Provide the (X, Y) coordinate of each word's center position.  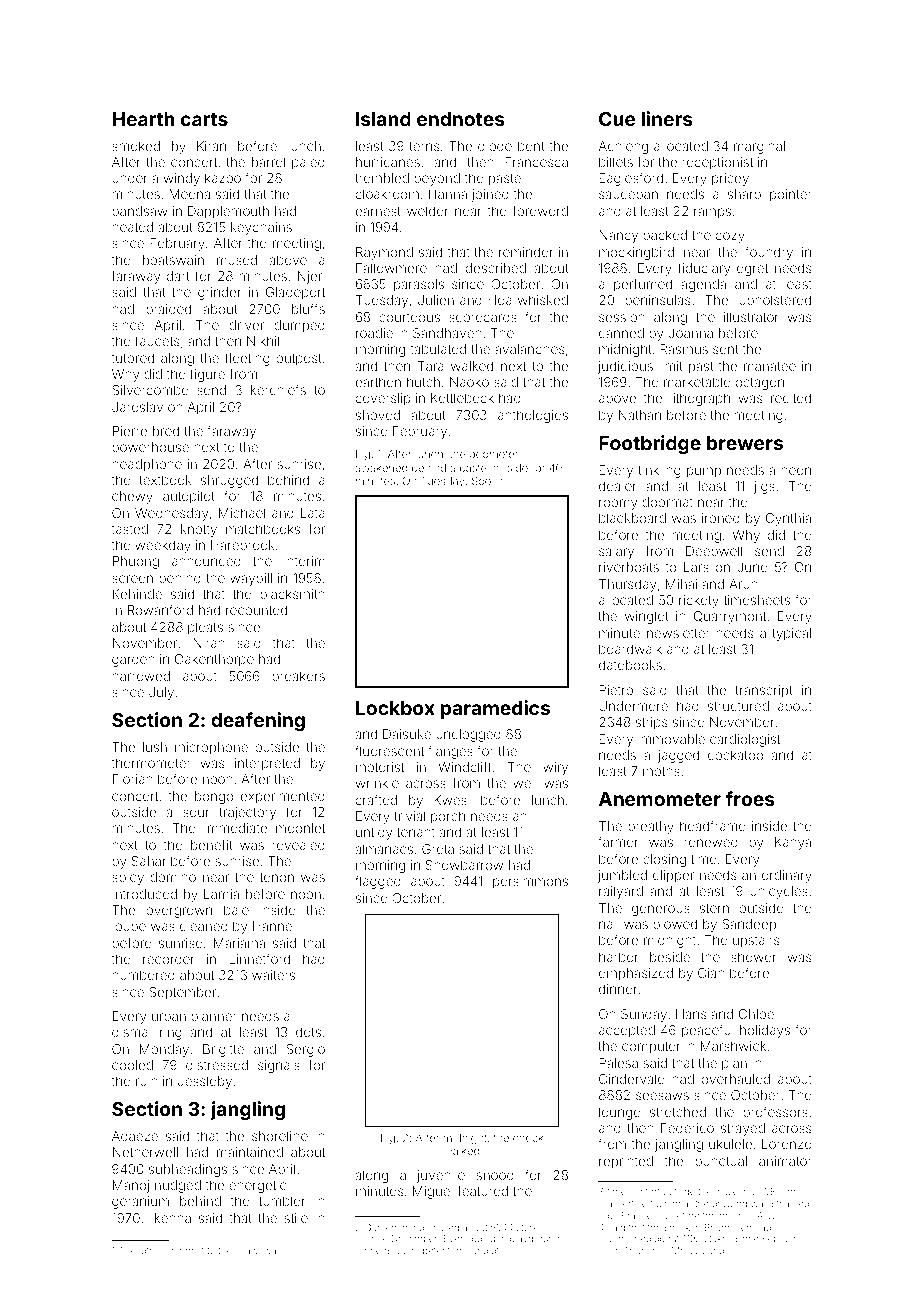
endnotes (461, 119)
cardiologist (745, 740)
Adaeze (135, 1136)
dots (308, 1032)
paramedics (495, 709)
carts (204, 119)
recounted (256, 610)
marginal (759, 147)
